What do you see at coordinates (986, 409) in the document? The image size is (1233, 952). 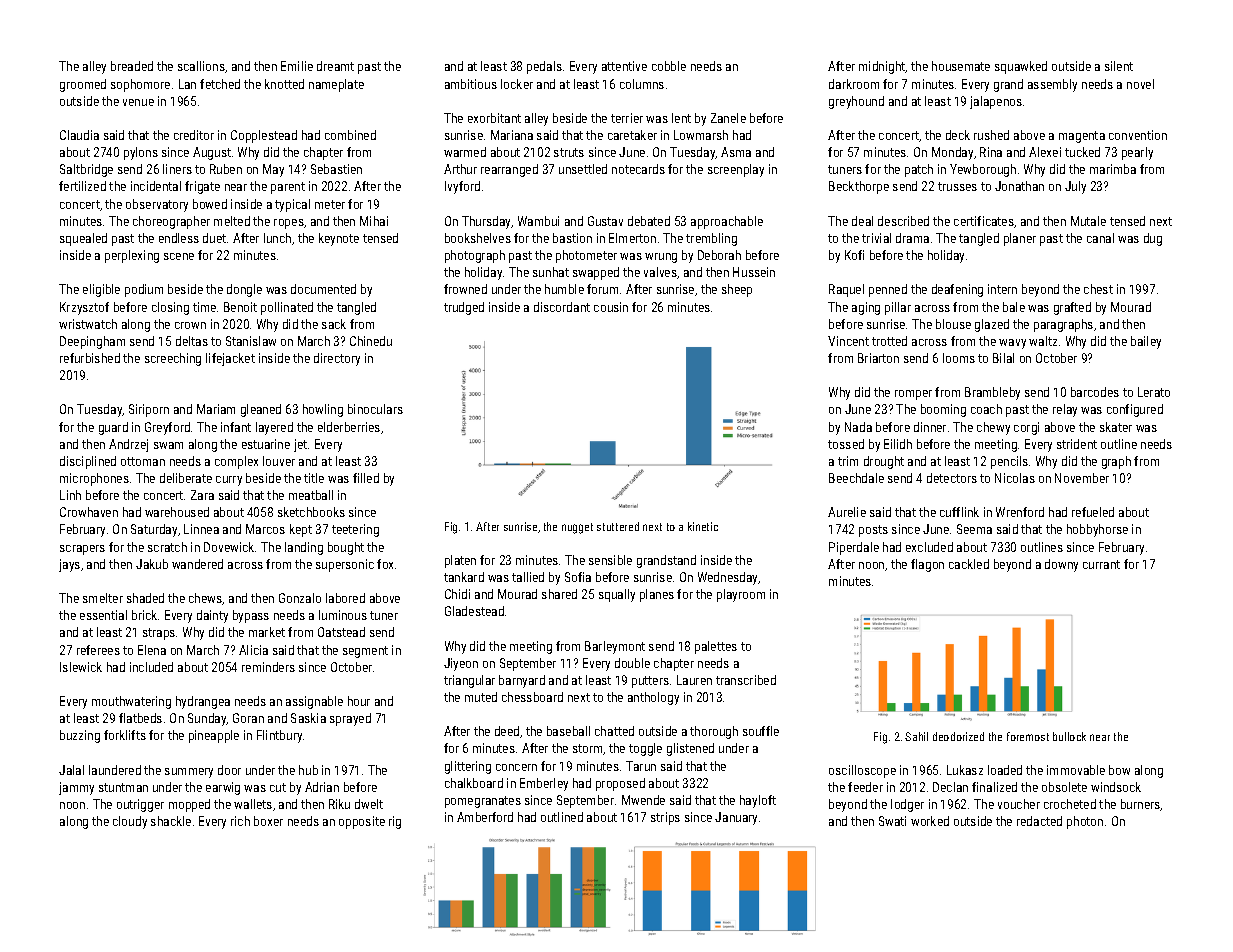 I see `coach` at bounding box center [986, 409].
